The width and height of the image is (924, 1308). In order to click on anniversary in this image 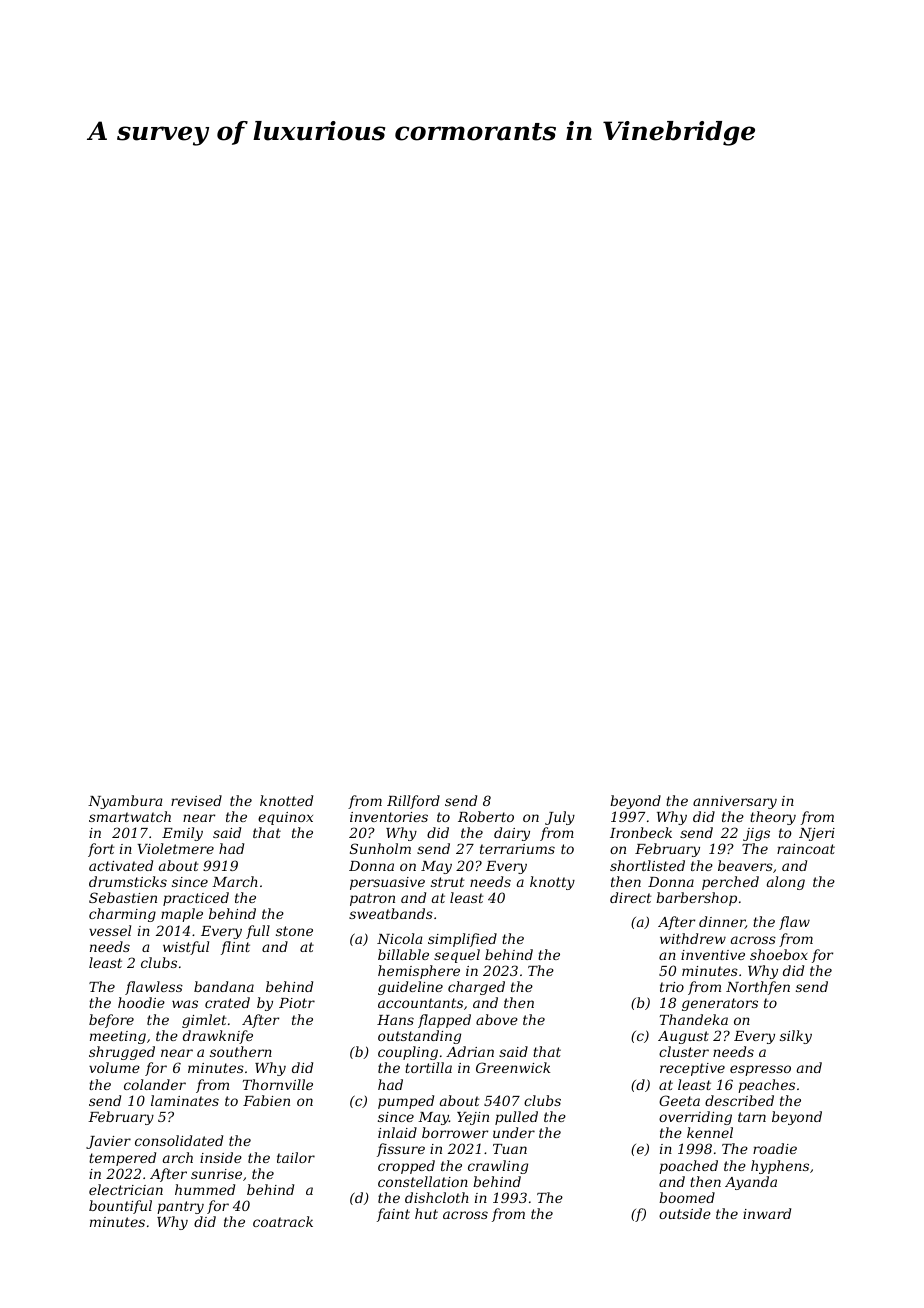, I will do `click(735, 802)`.
